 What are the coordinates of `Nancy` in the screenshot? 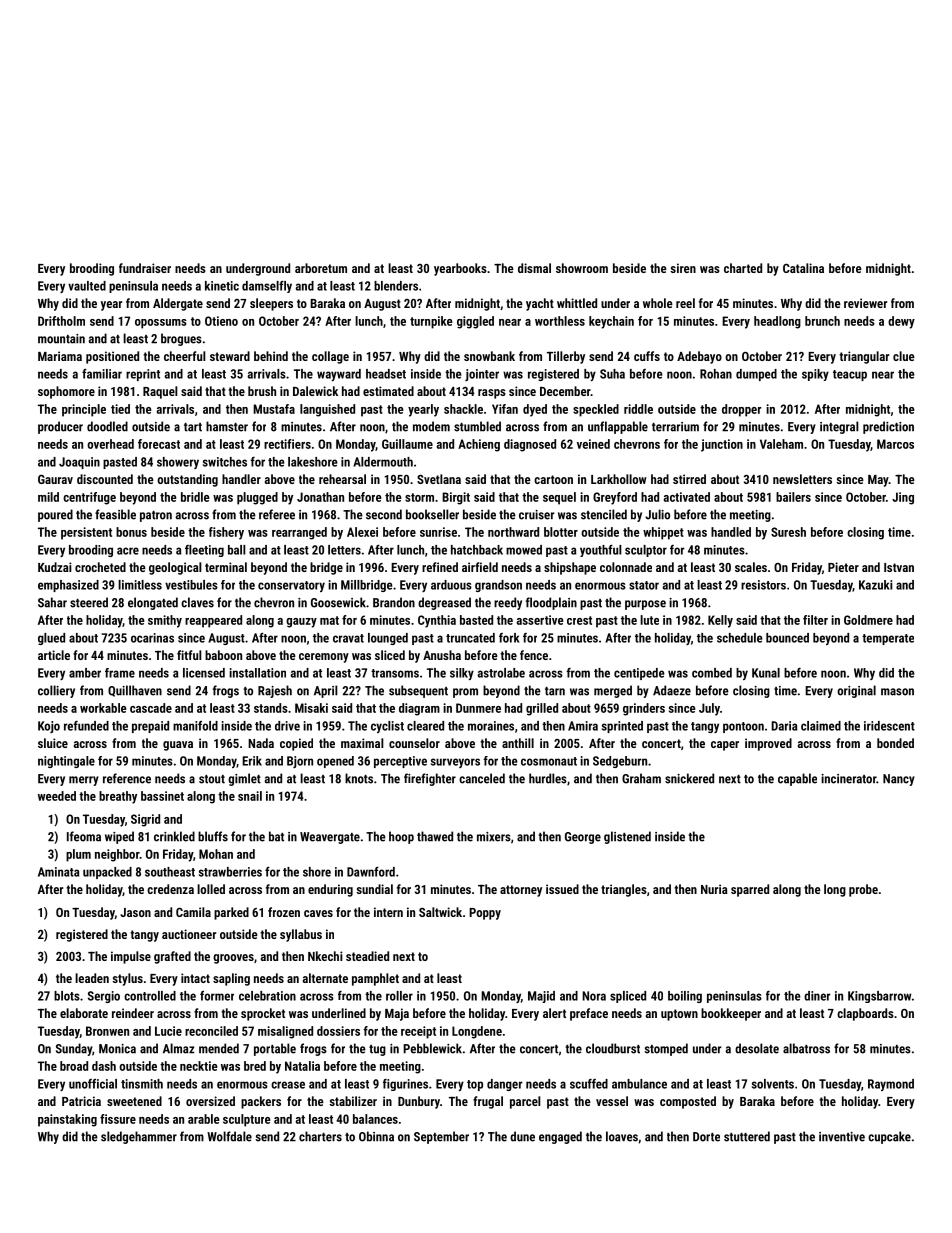 It's located at (899, 780).
